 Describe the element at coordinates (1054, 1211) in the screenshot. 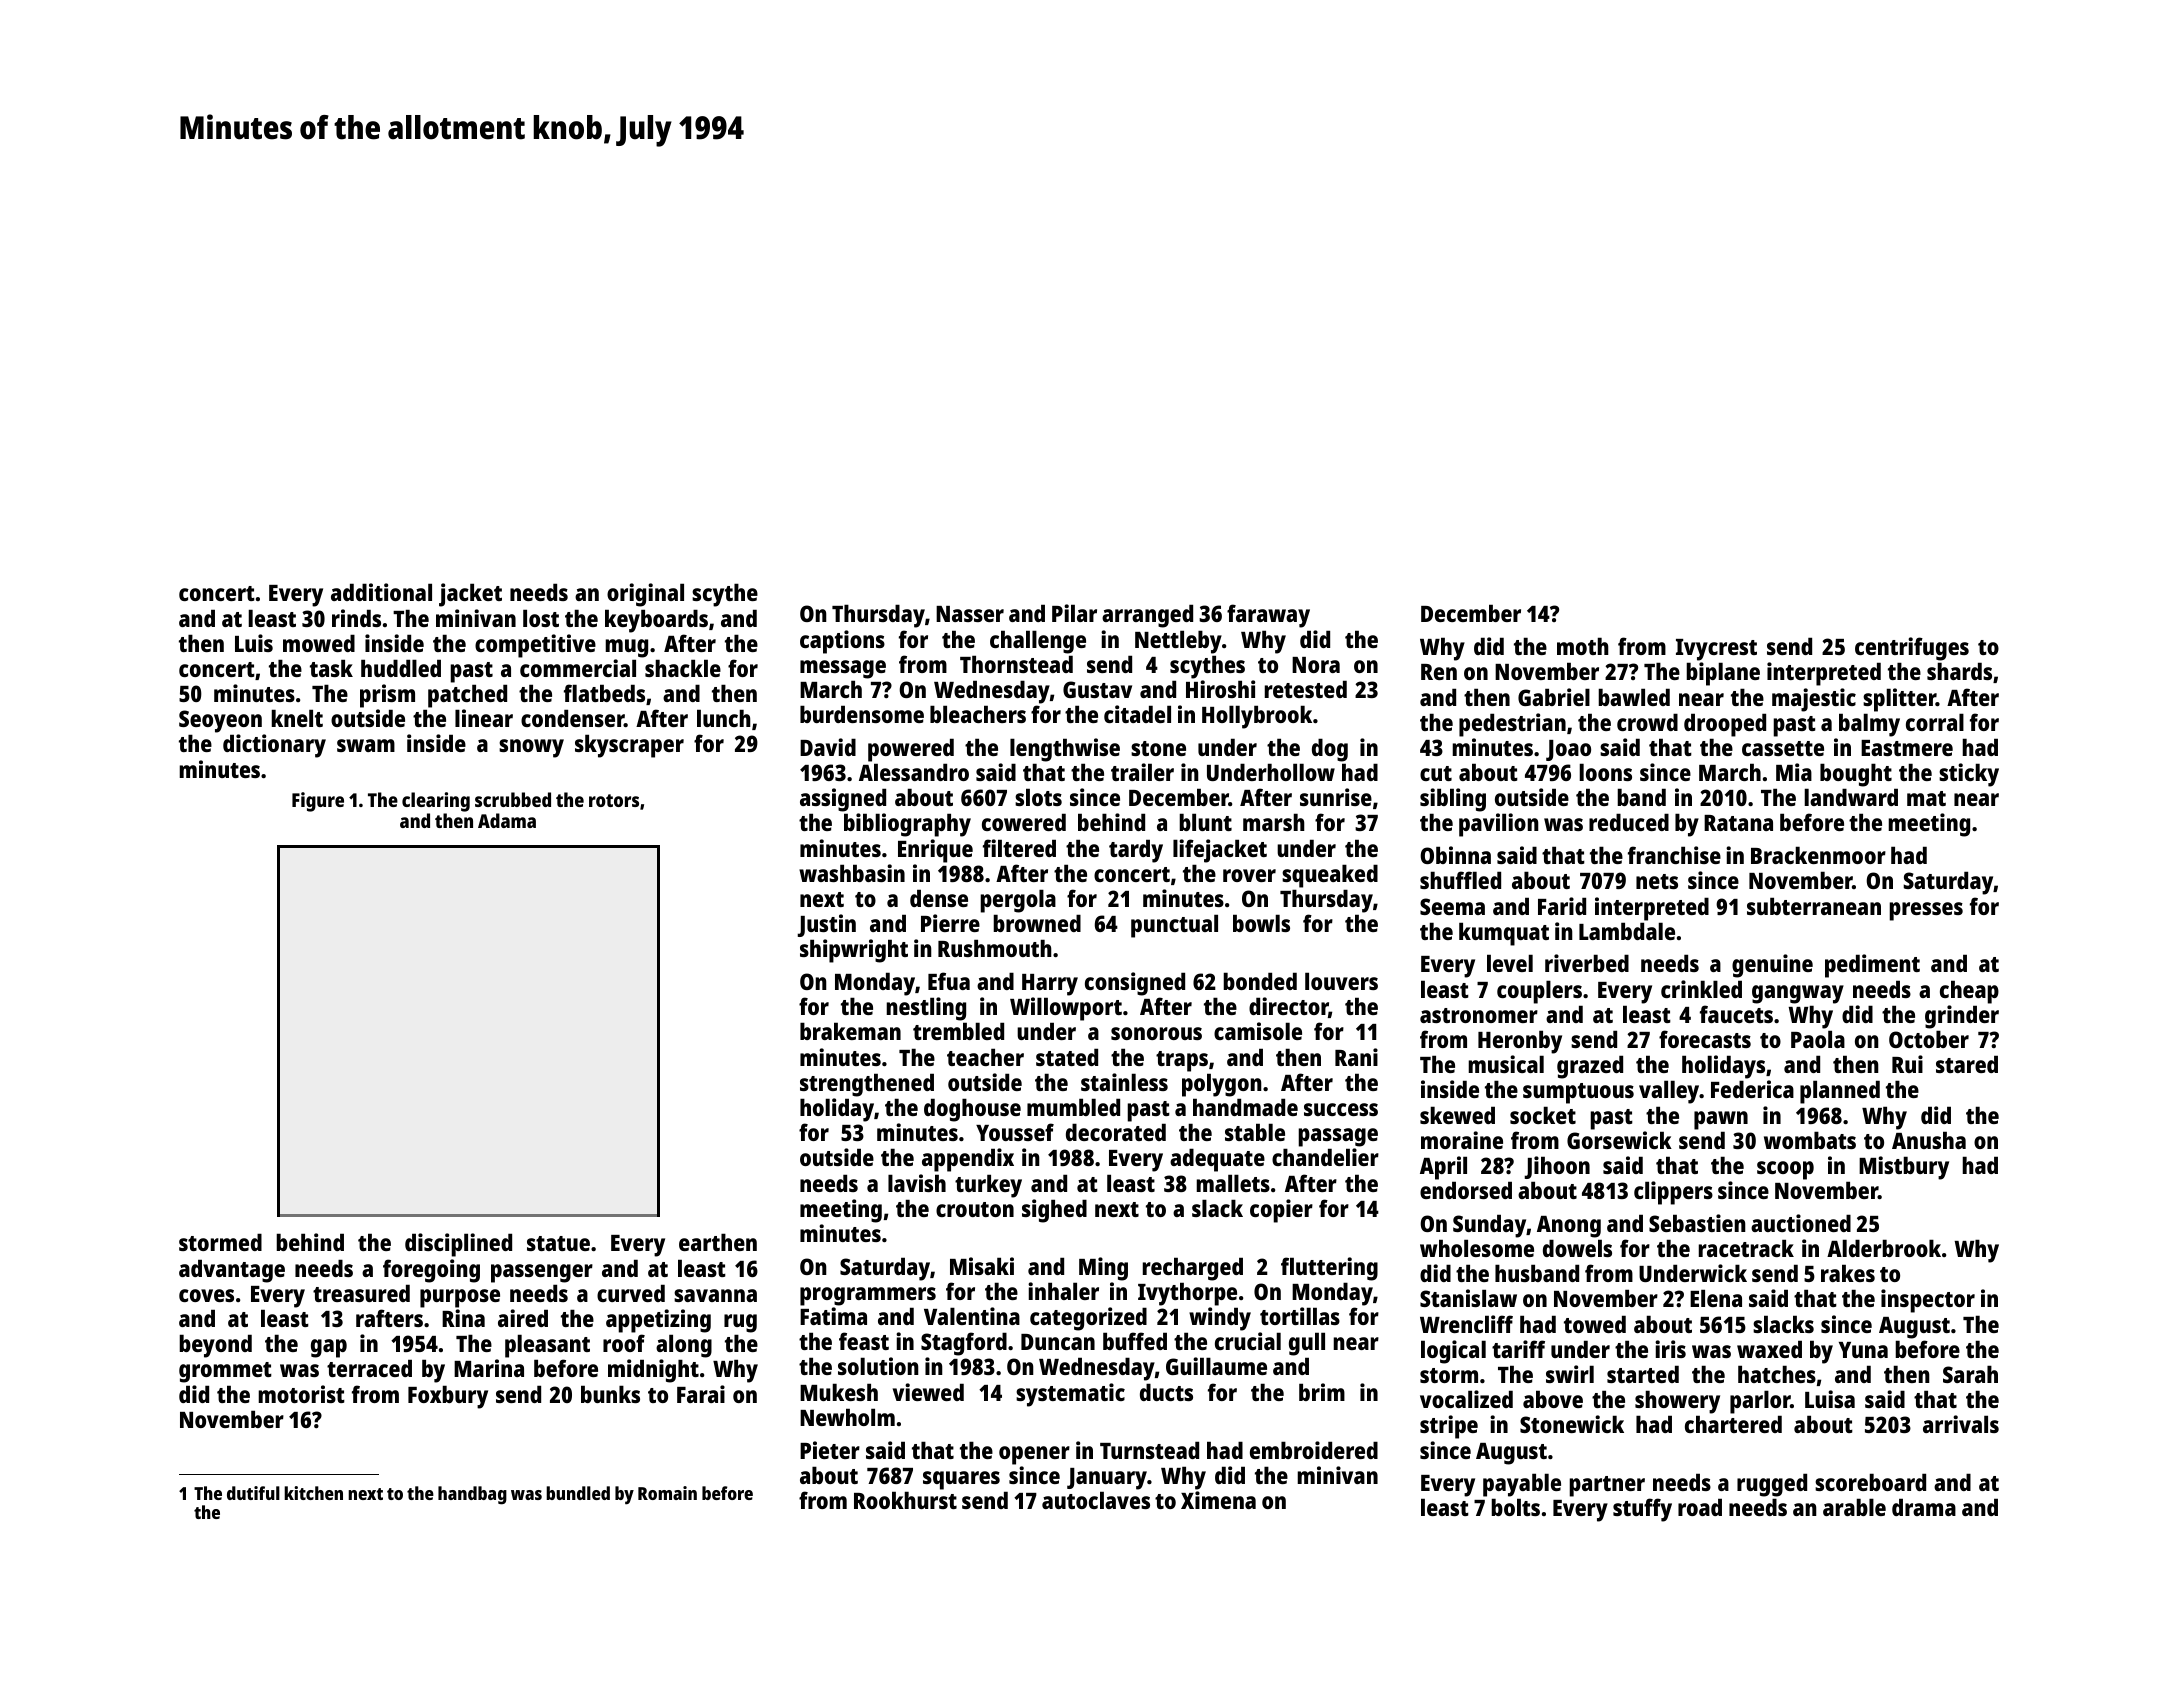

I see `sighed` at that location.
